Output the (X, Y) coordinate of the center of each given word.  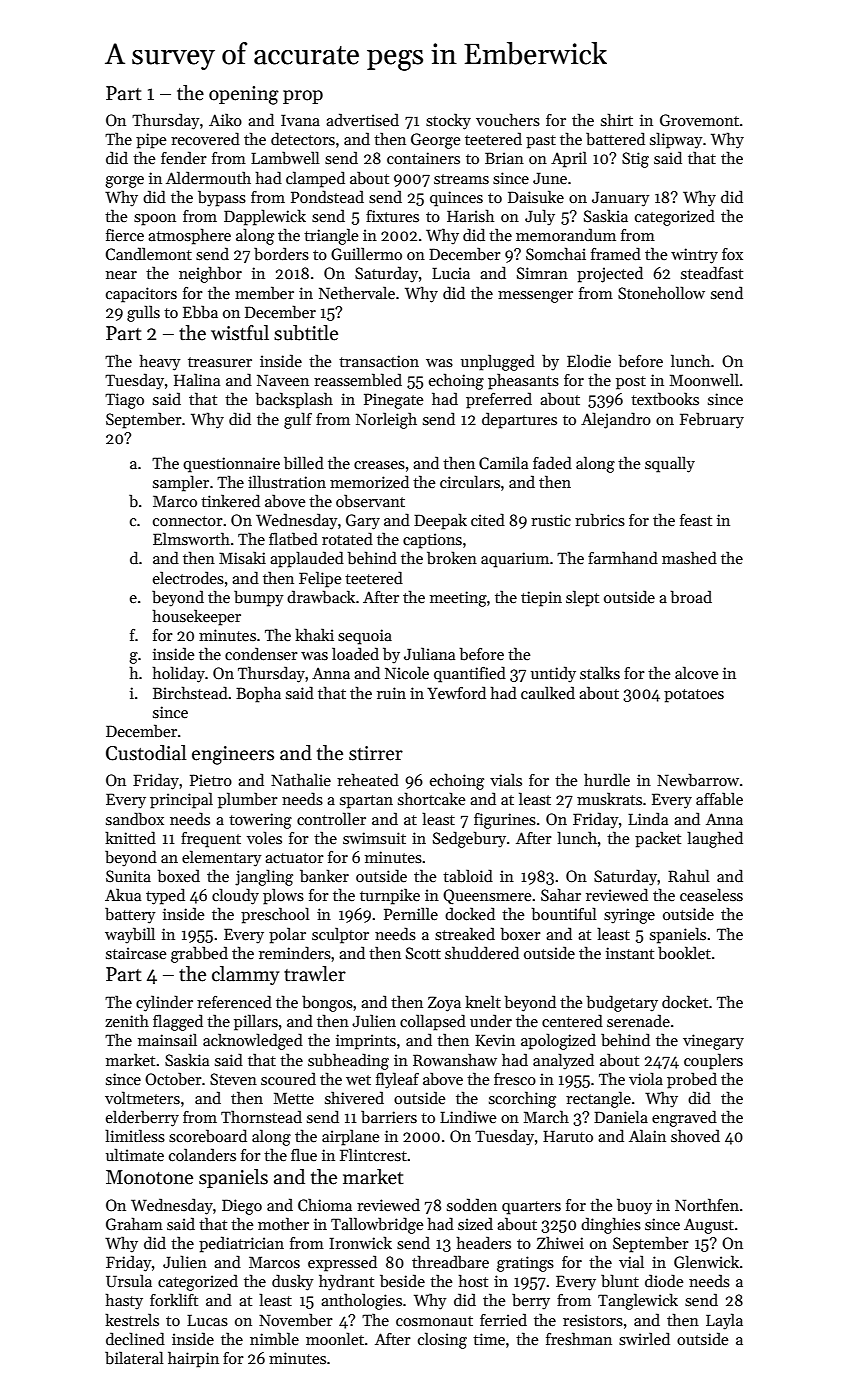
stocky (448, 121)
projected (610, 274)
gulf (298, 420)
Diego (242, 1207)
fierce (125, 235)
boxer (520, 934)
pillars (256, 1022)
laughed (715, 839)
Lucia (451, 273)
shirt (617, 119)
